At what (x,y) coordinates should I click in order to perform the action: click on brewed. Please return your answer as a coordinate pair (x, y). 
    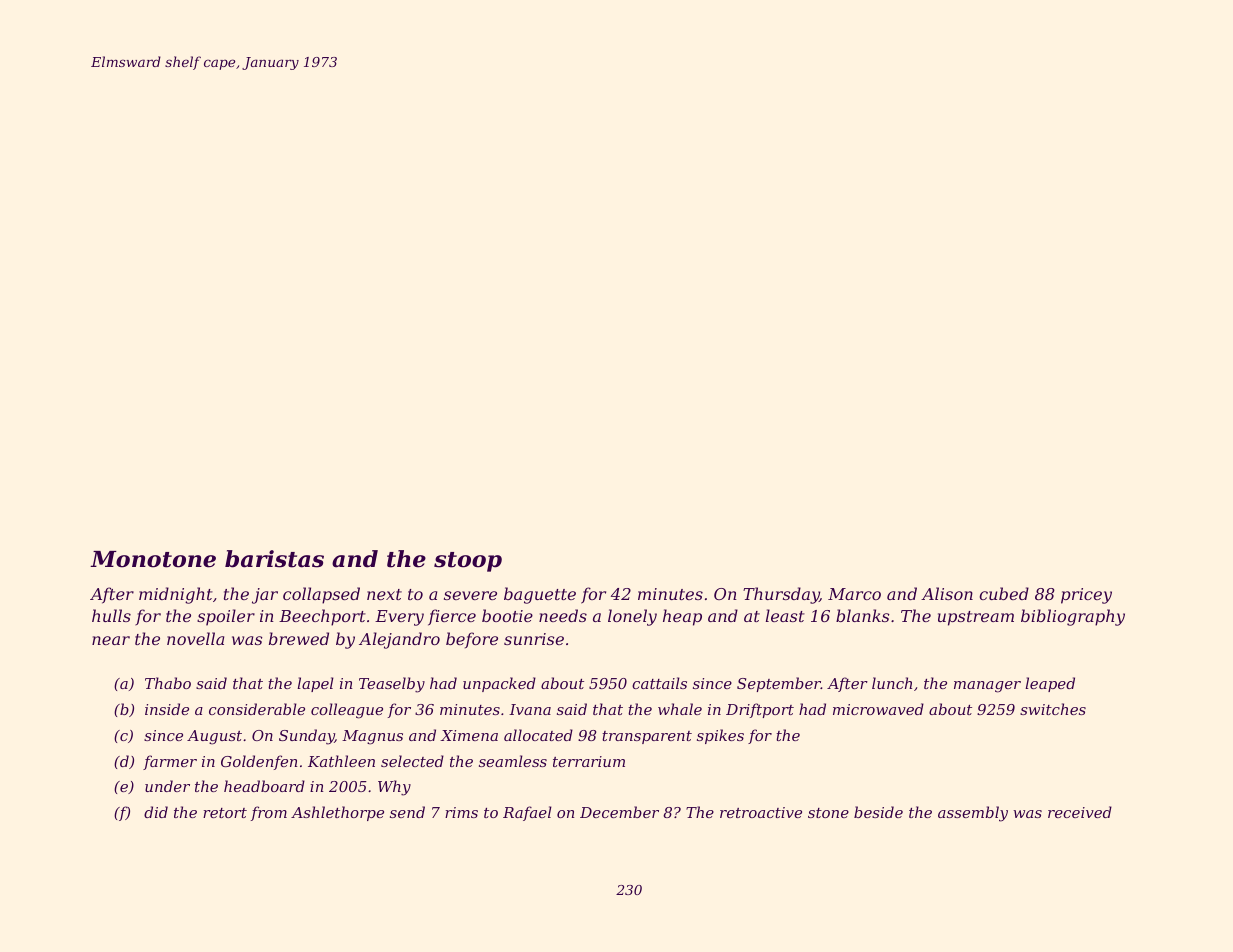
    Looking at the image, I should click on (299, 638).
